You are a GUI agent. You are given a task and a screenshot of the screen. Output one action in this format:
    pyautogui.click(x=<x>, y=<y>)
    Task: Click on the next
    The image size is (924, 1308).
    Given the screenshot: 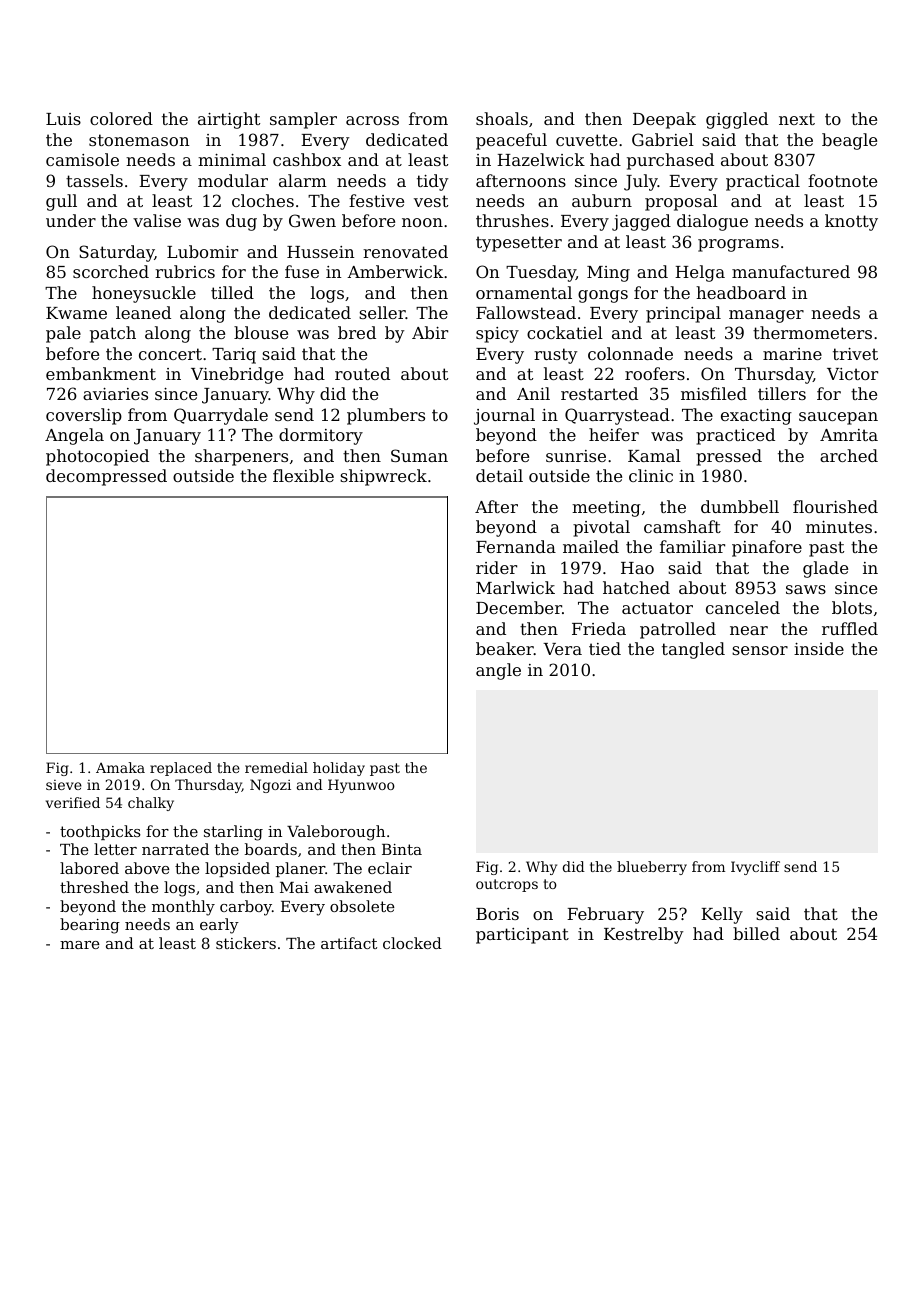 What is the action you would take?
    pyautogui.click(x=797, y=119)
